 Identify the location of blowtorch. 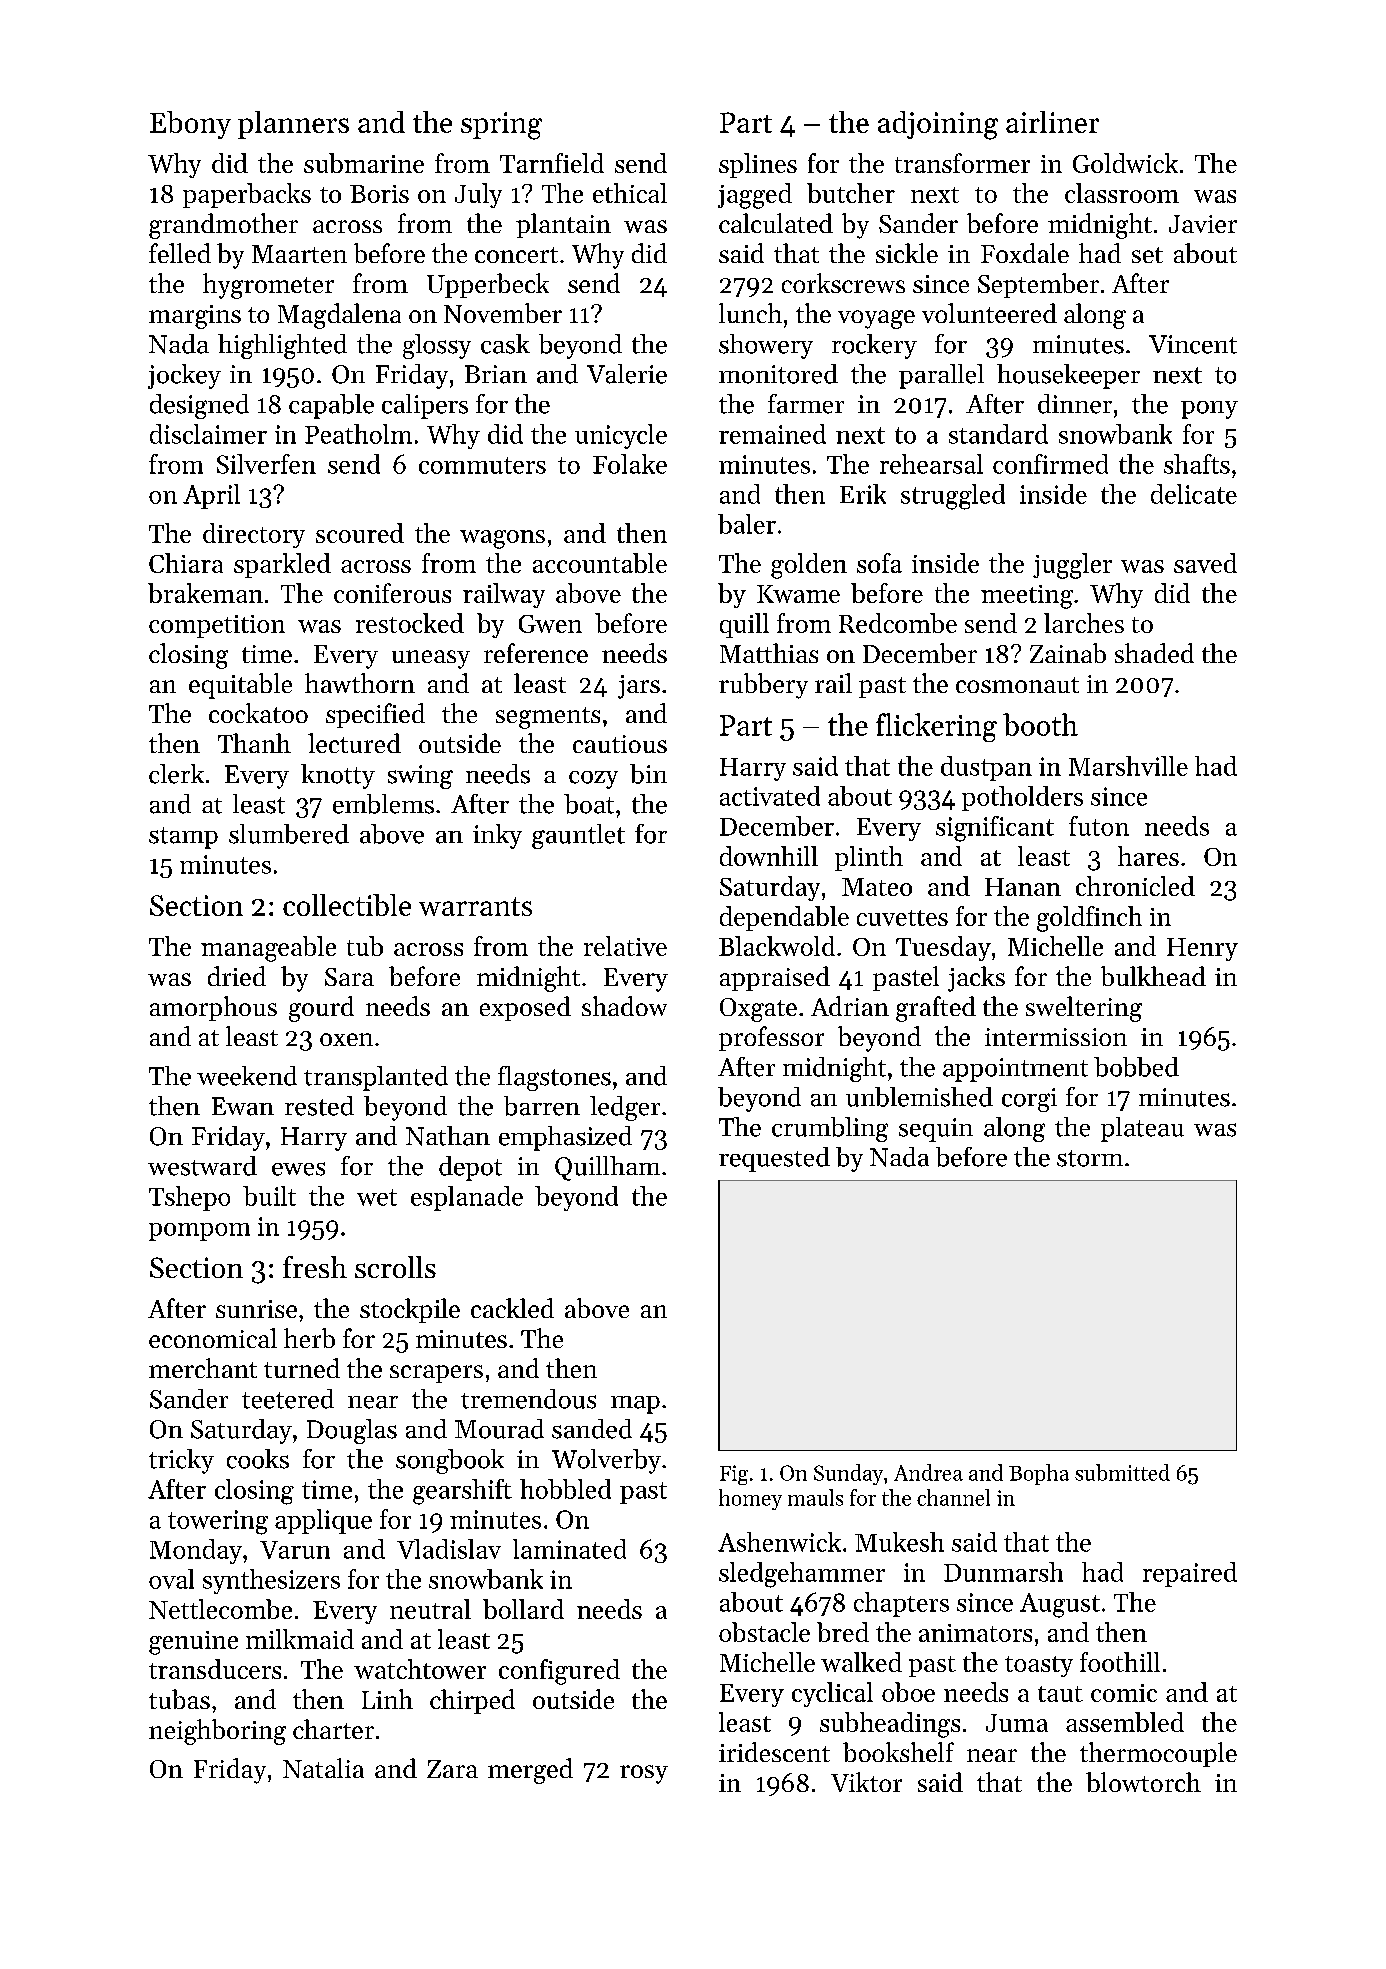
(1143, 1782).
